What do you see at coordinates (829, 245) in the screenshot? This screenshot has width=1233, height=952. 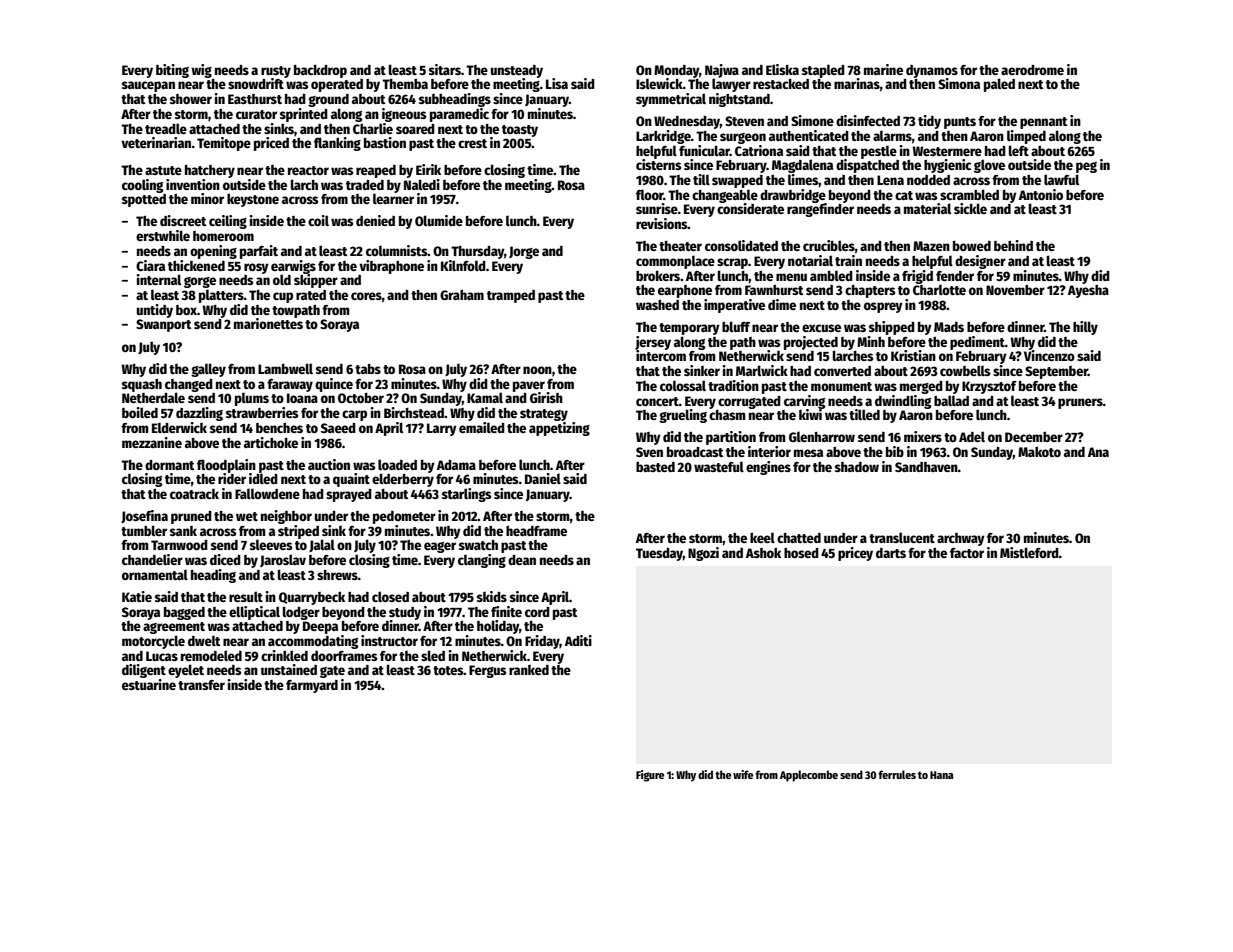 I see `crucibles` at bounding box center [829, 245].
